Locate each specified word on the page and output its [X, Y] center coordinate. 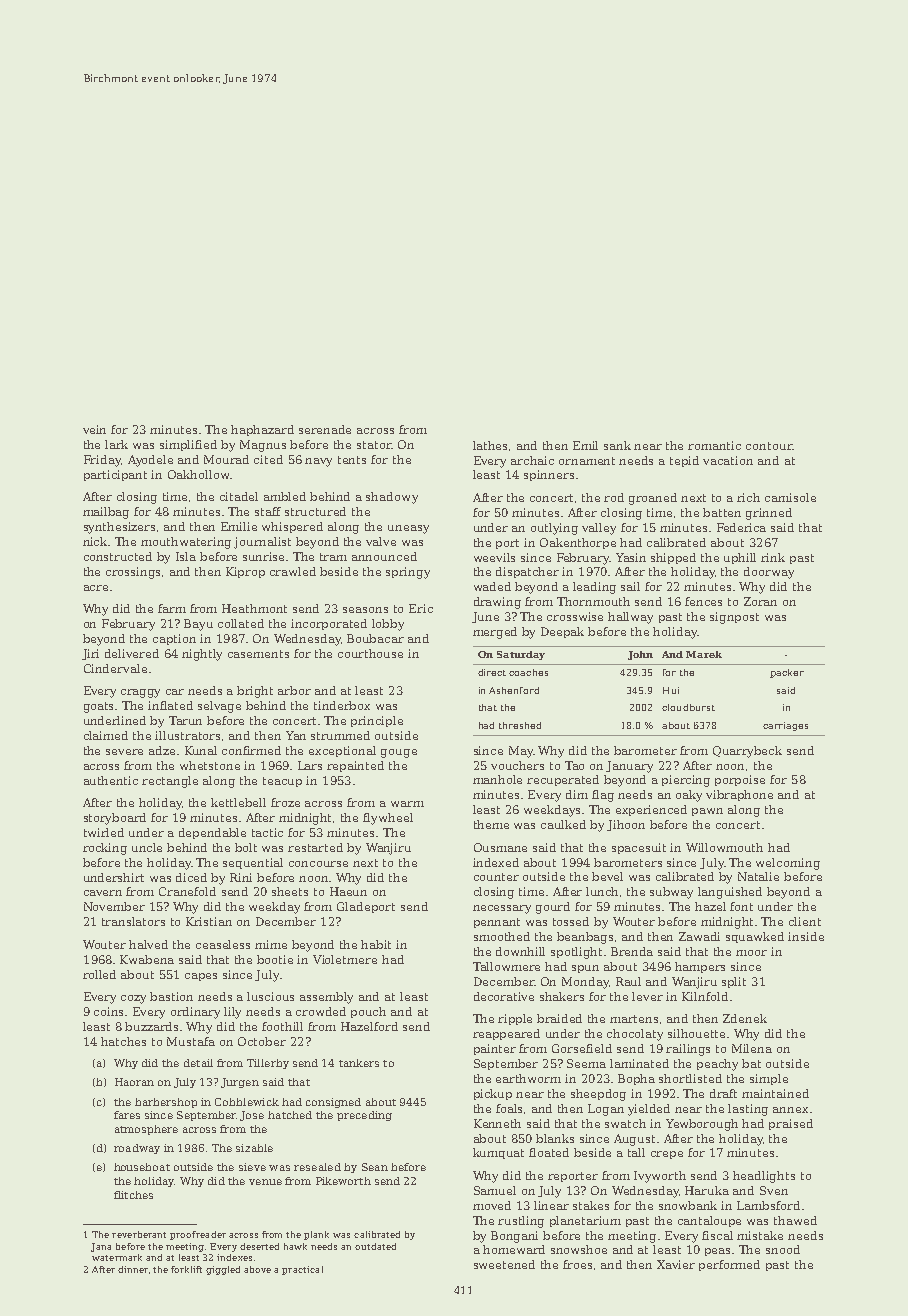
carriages [785, 726]
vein [94, 429]
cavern [103, 893]
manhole [497, 779]
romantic [714, 445]
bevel [607, 876]
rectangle [170, 782]
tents [352, 460]
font [741, 906]
